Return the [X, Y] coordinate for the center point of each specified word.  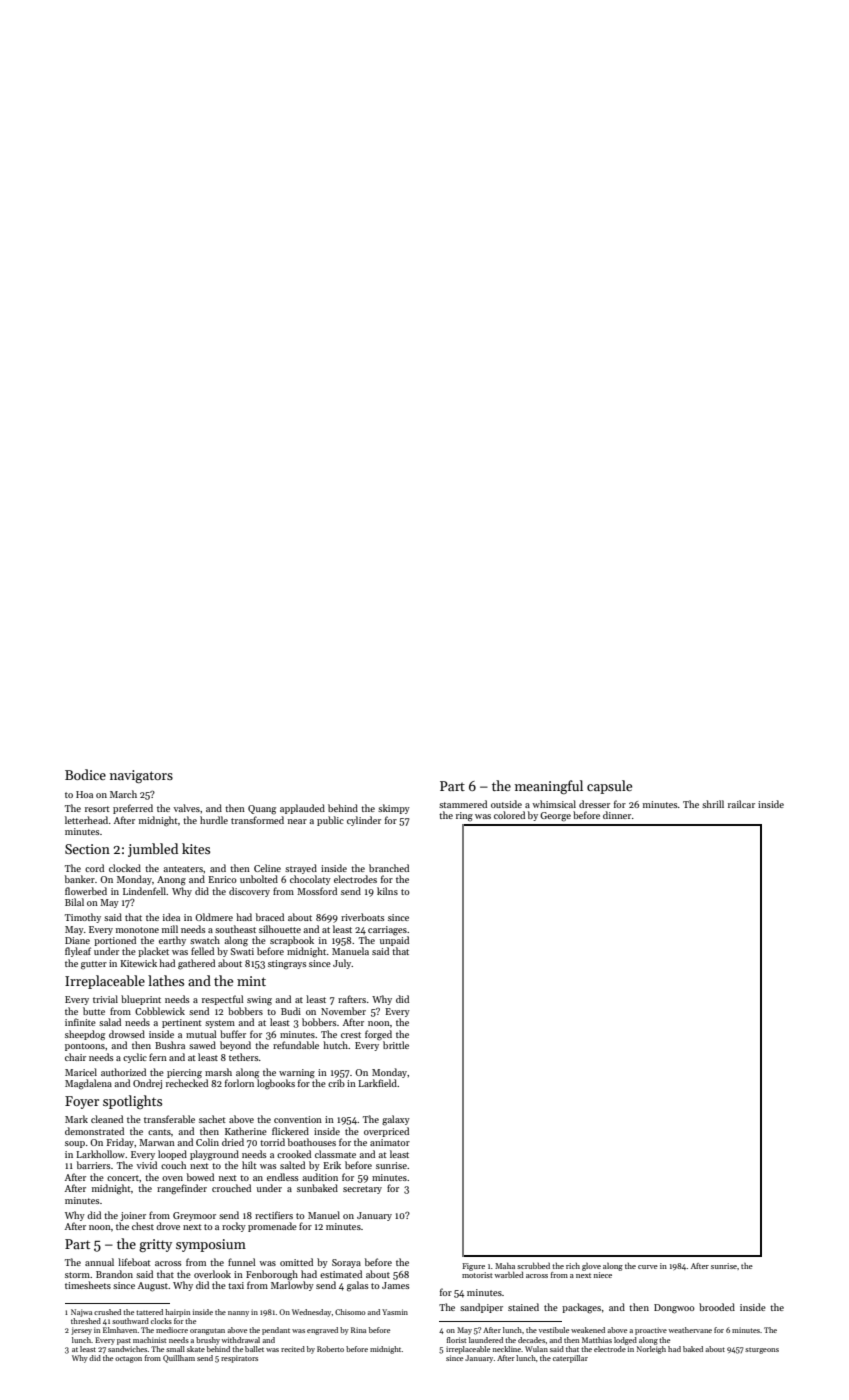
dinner [617, 815]
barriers [93, 1165]
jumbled [153, 850]
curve [648, 1267]
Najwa [81, 1313]
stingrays [287, 964]
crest [351, 1035]
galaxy [396, 1120]
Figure [473, 1267]
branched [389, 868]
